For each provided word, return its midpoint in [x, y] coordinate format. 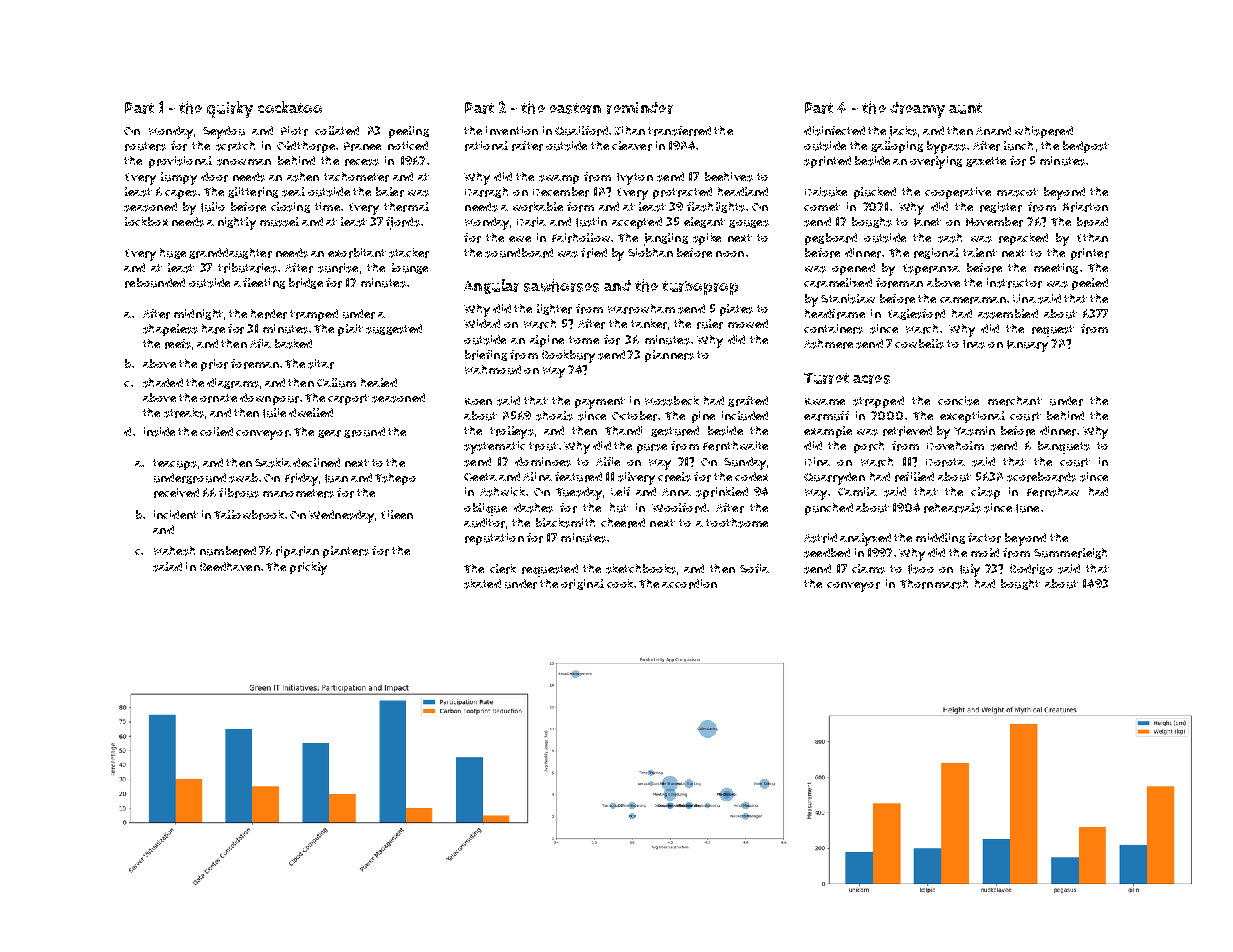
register [1001, 207]
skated [482, 584]
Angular [491, 286]
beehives [729, 177]
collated [337, 130]
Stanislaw [848, 299]
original [582, 584]
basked [293, 344]
